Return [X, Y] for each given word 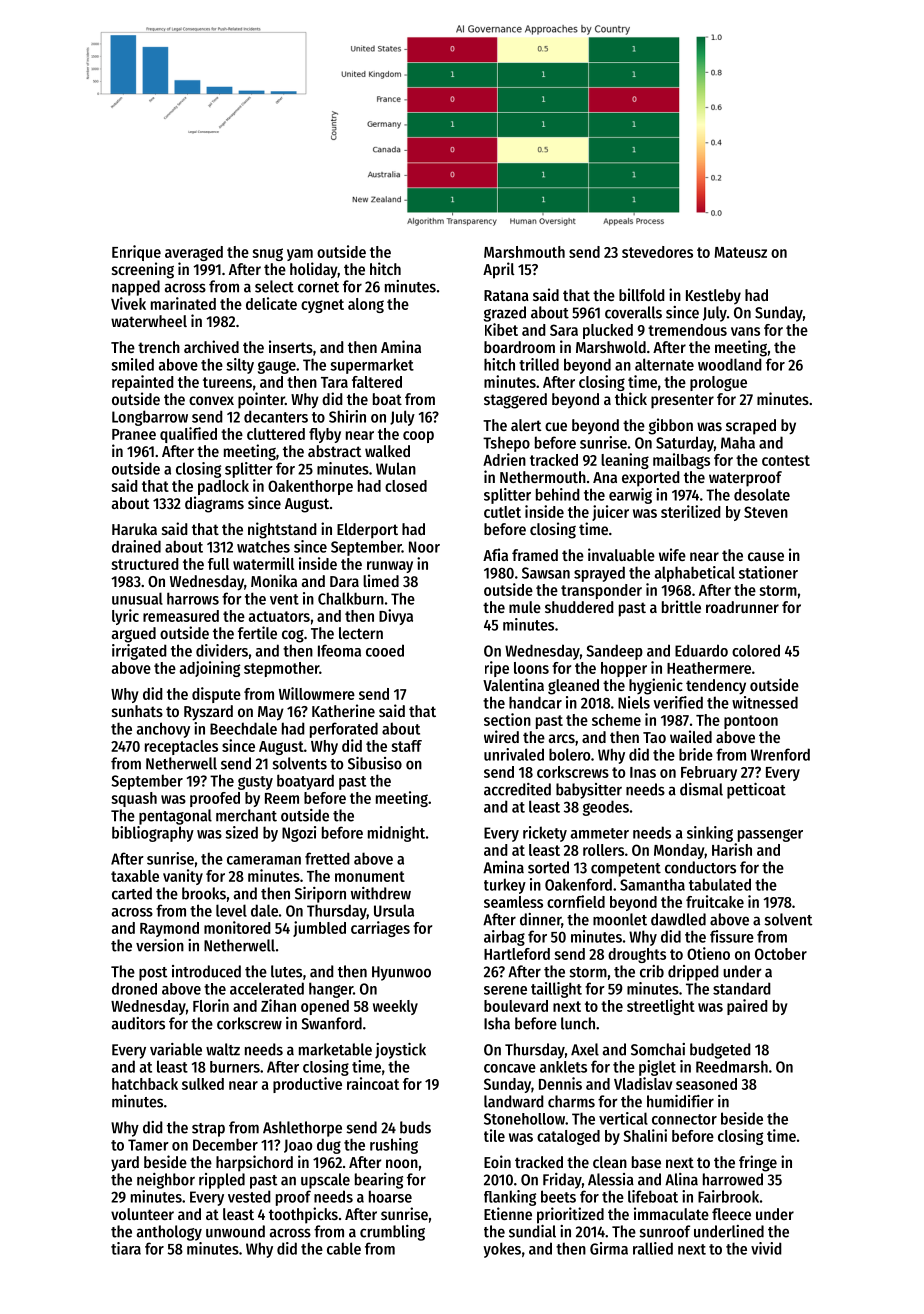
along [366, 305]
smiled [132, 364]
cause [766, 556]
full [218, 564]
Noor [424, 547]
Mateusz [741, 252]
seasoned [706, 1084]
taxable [135, 876]
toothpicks [303, 1215]
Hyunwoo [401, 973]
